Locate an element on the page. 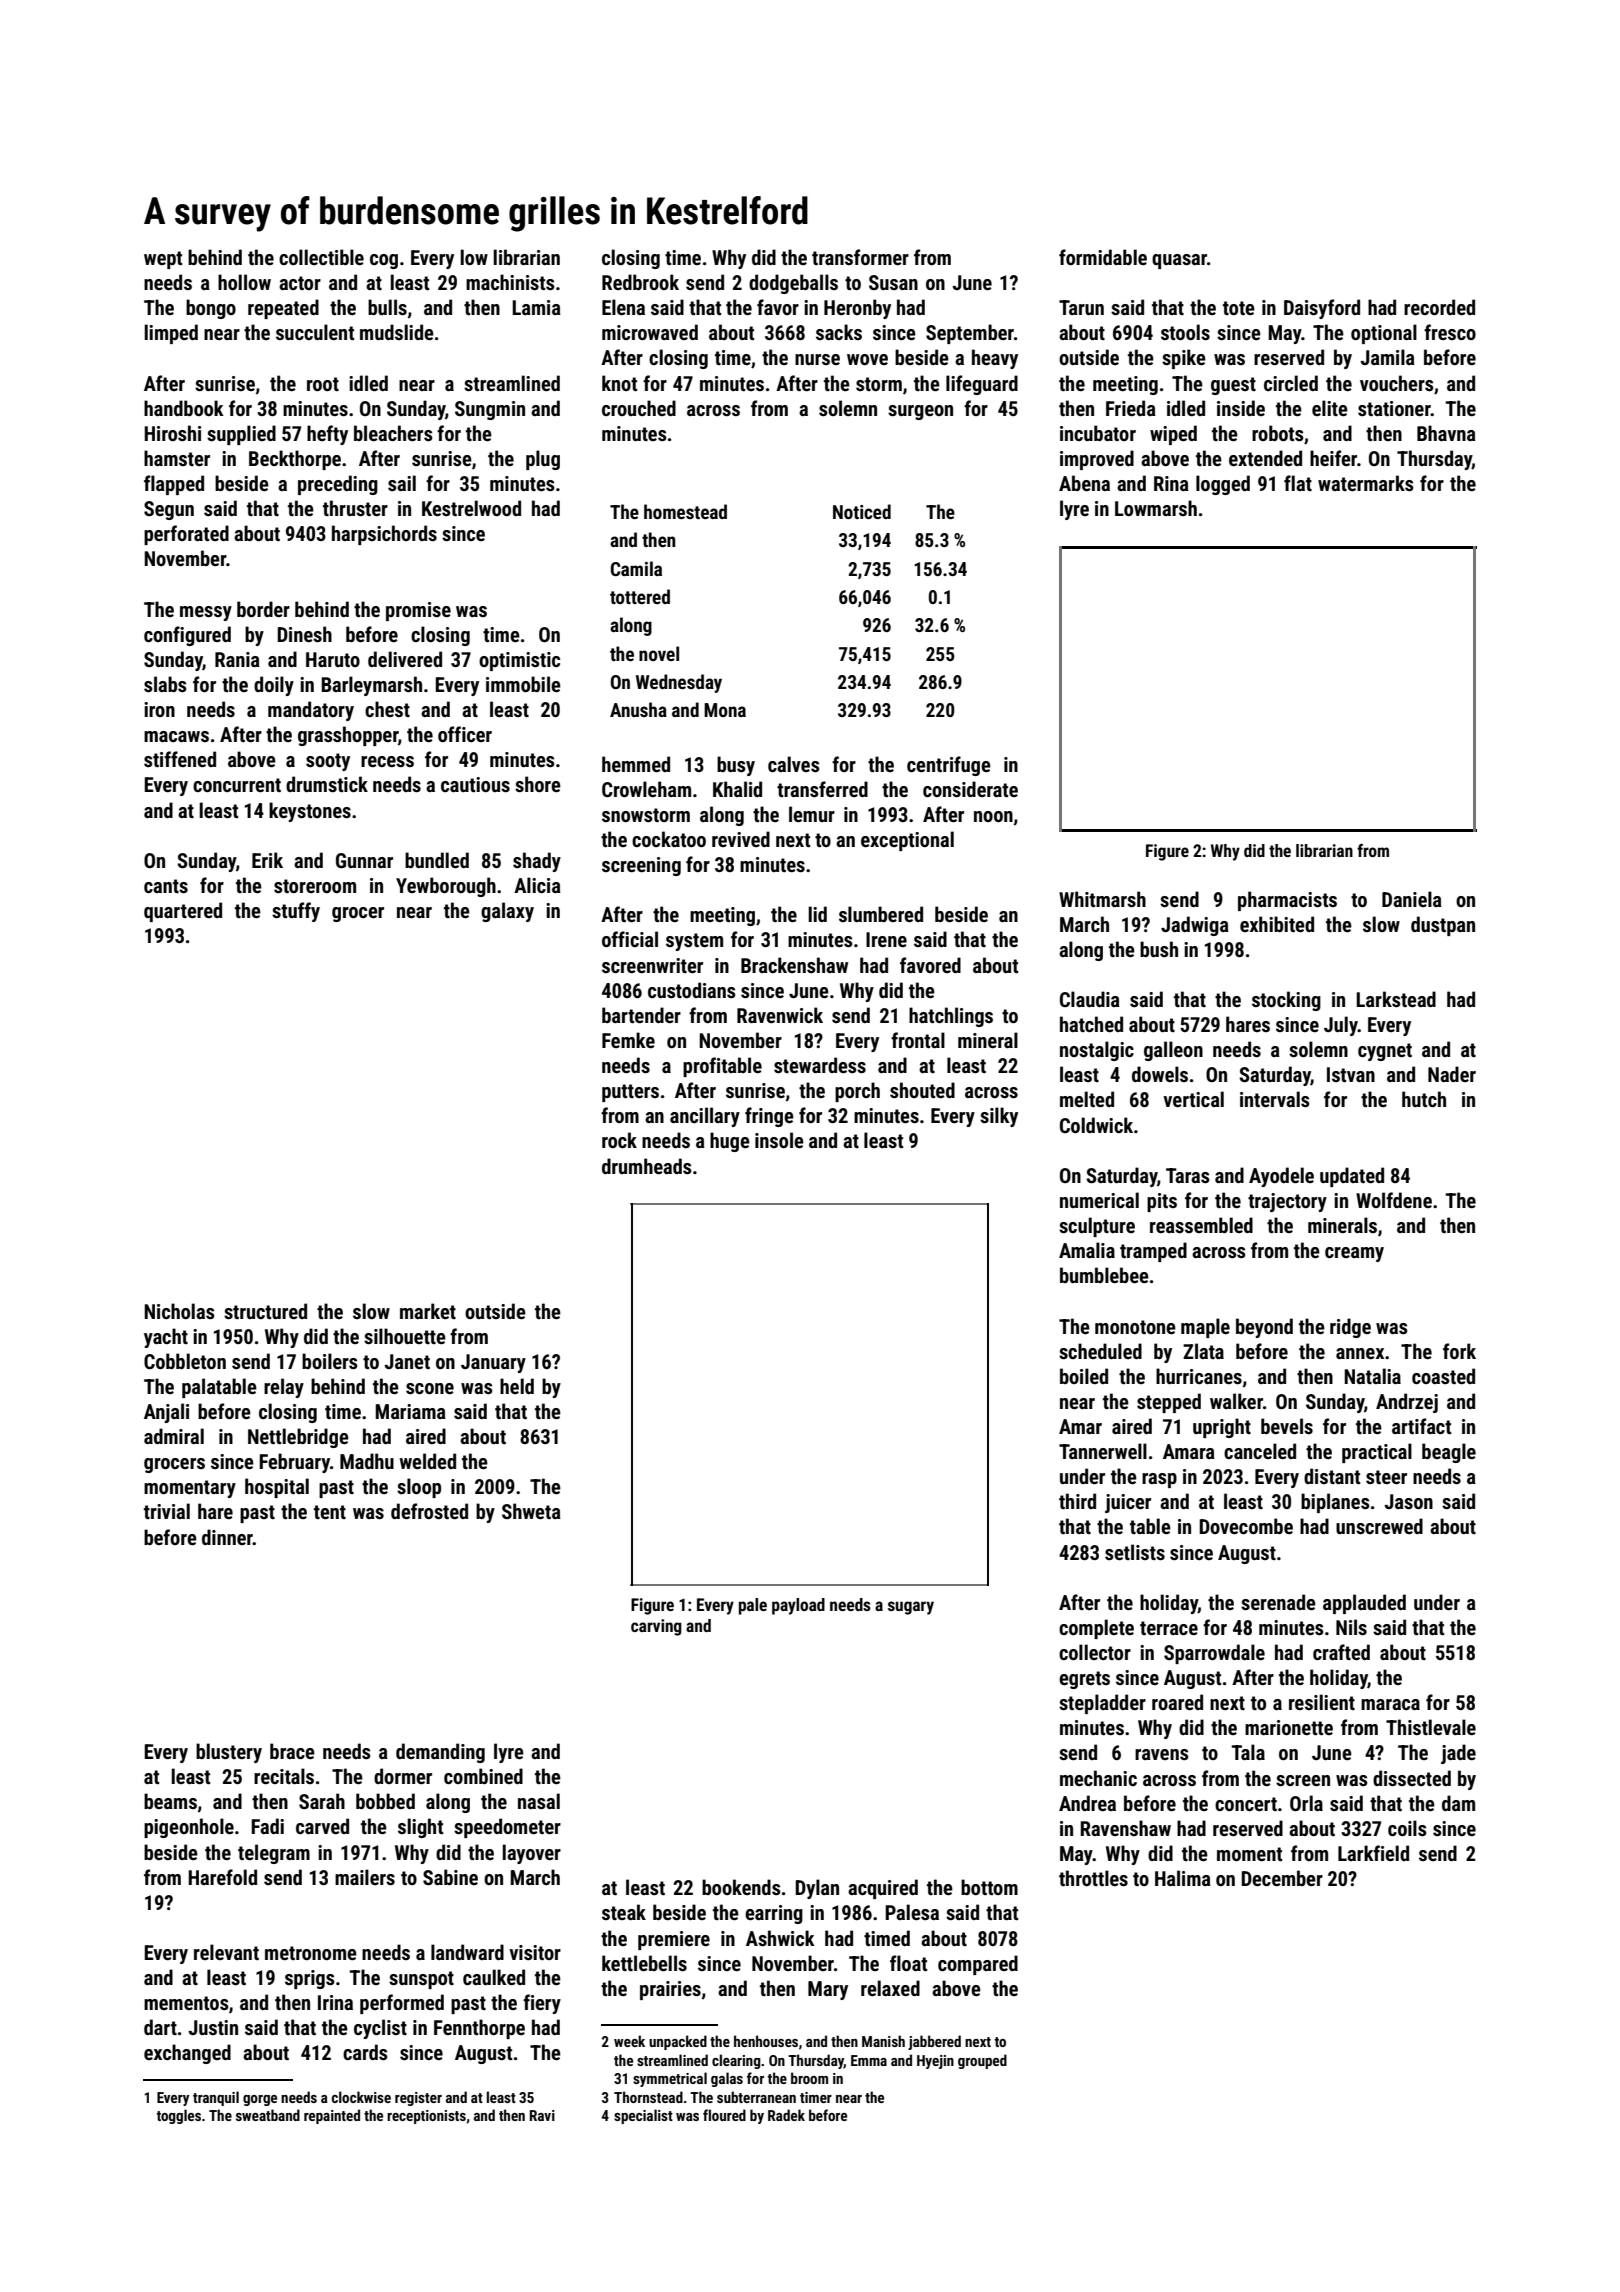 The height and width of the image is (2292, 1620). layover is located at coordinates (531, 1854).
